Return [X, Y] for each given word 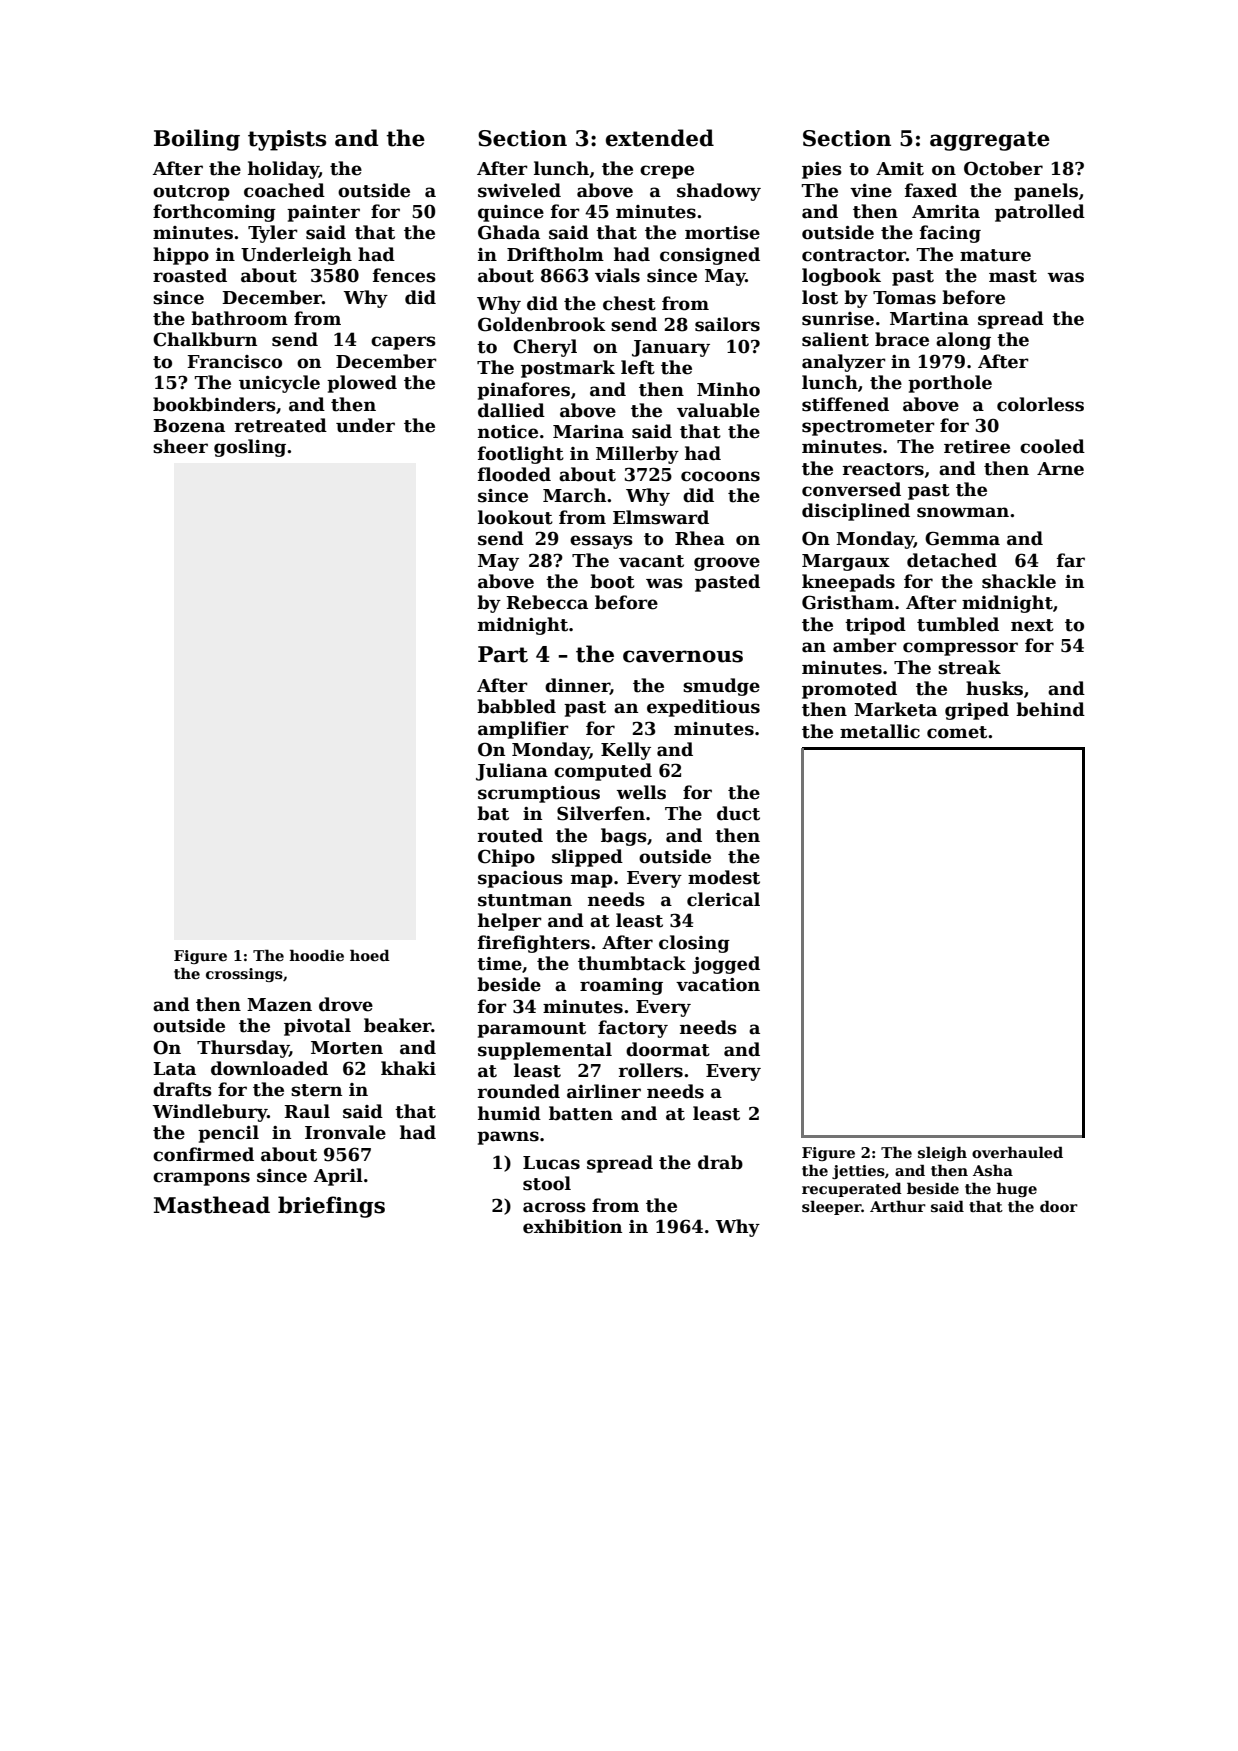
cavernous [683, 656]
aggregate [990, 141]
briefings [331, 1207]
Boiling [197, 140]
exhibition [572, 1226]
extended [660, 138]
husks [994, 688]
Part [503, 654]
